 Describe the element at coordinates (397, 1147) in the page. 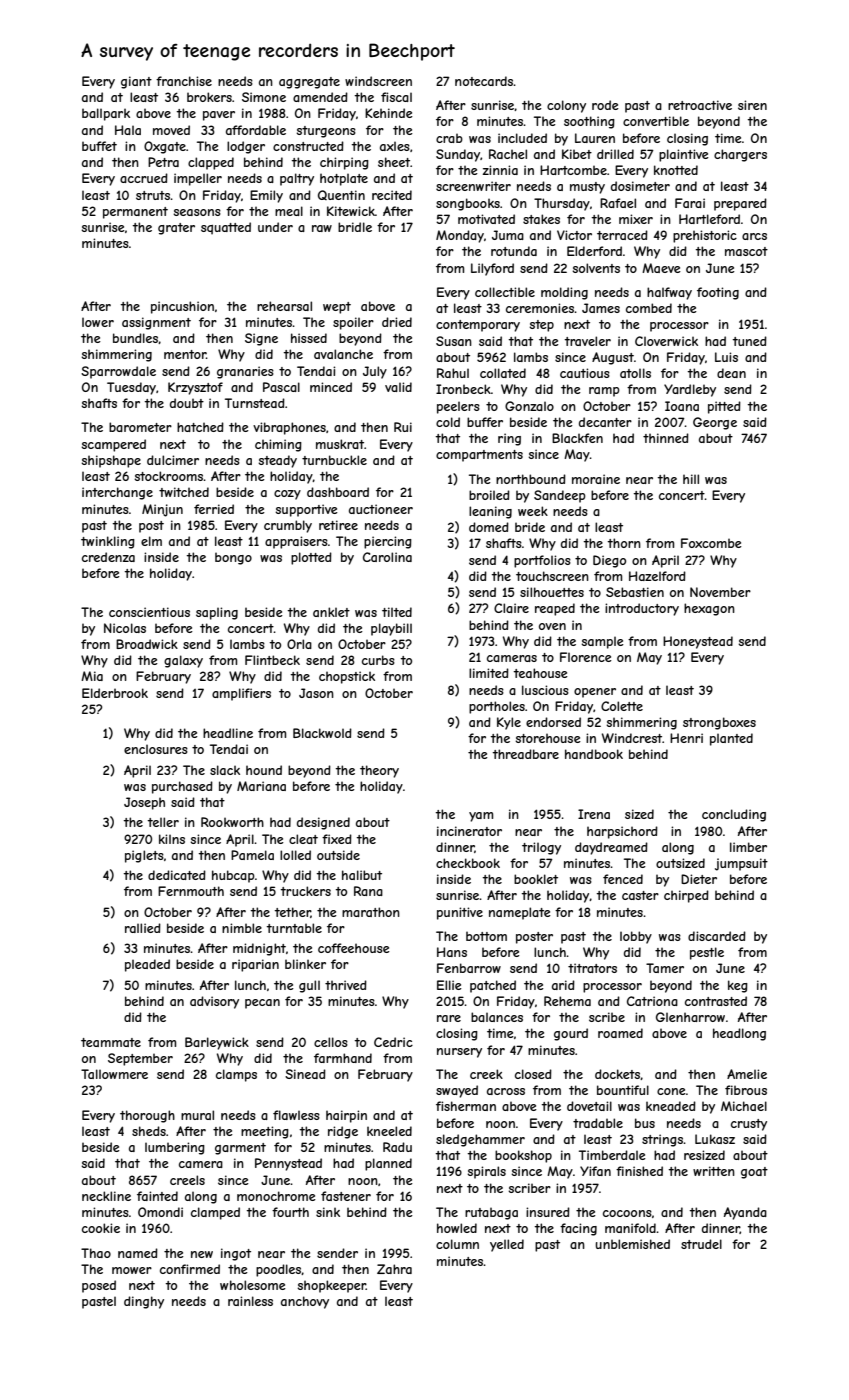

I see `Radu` at that location.
